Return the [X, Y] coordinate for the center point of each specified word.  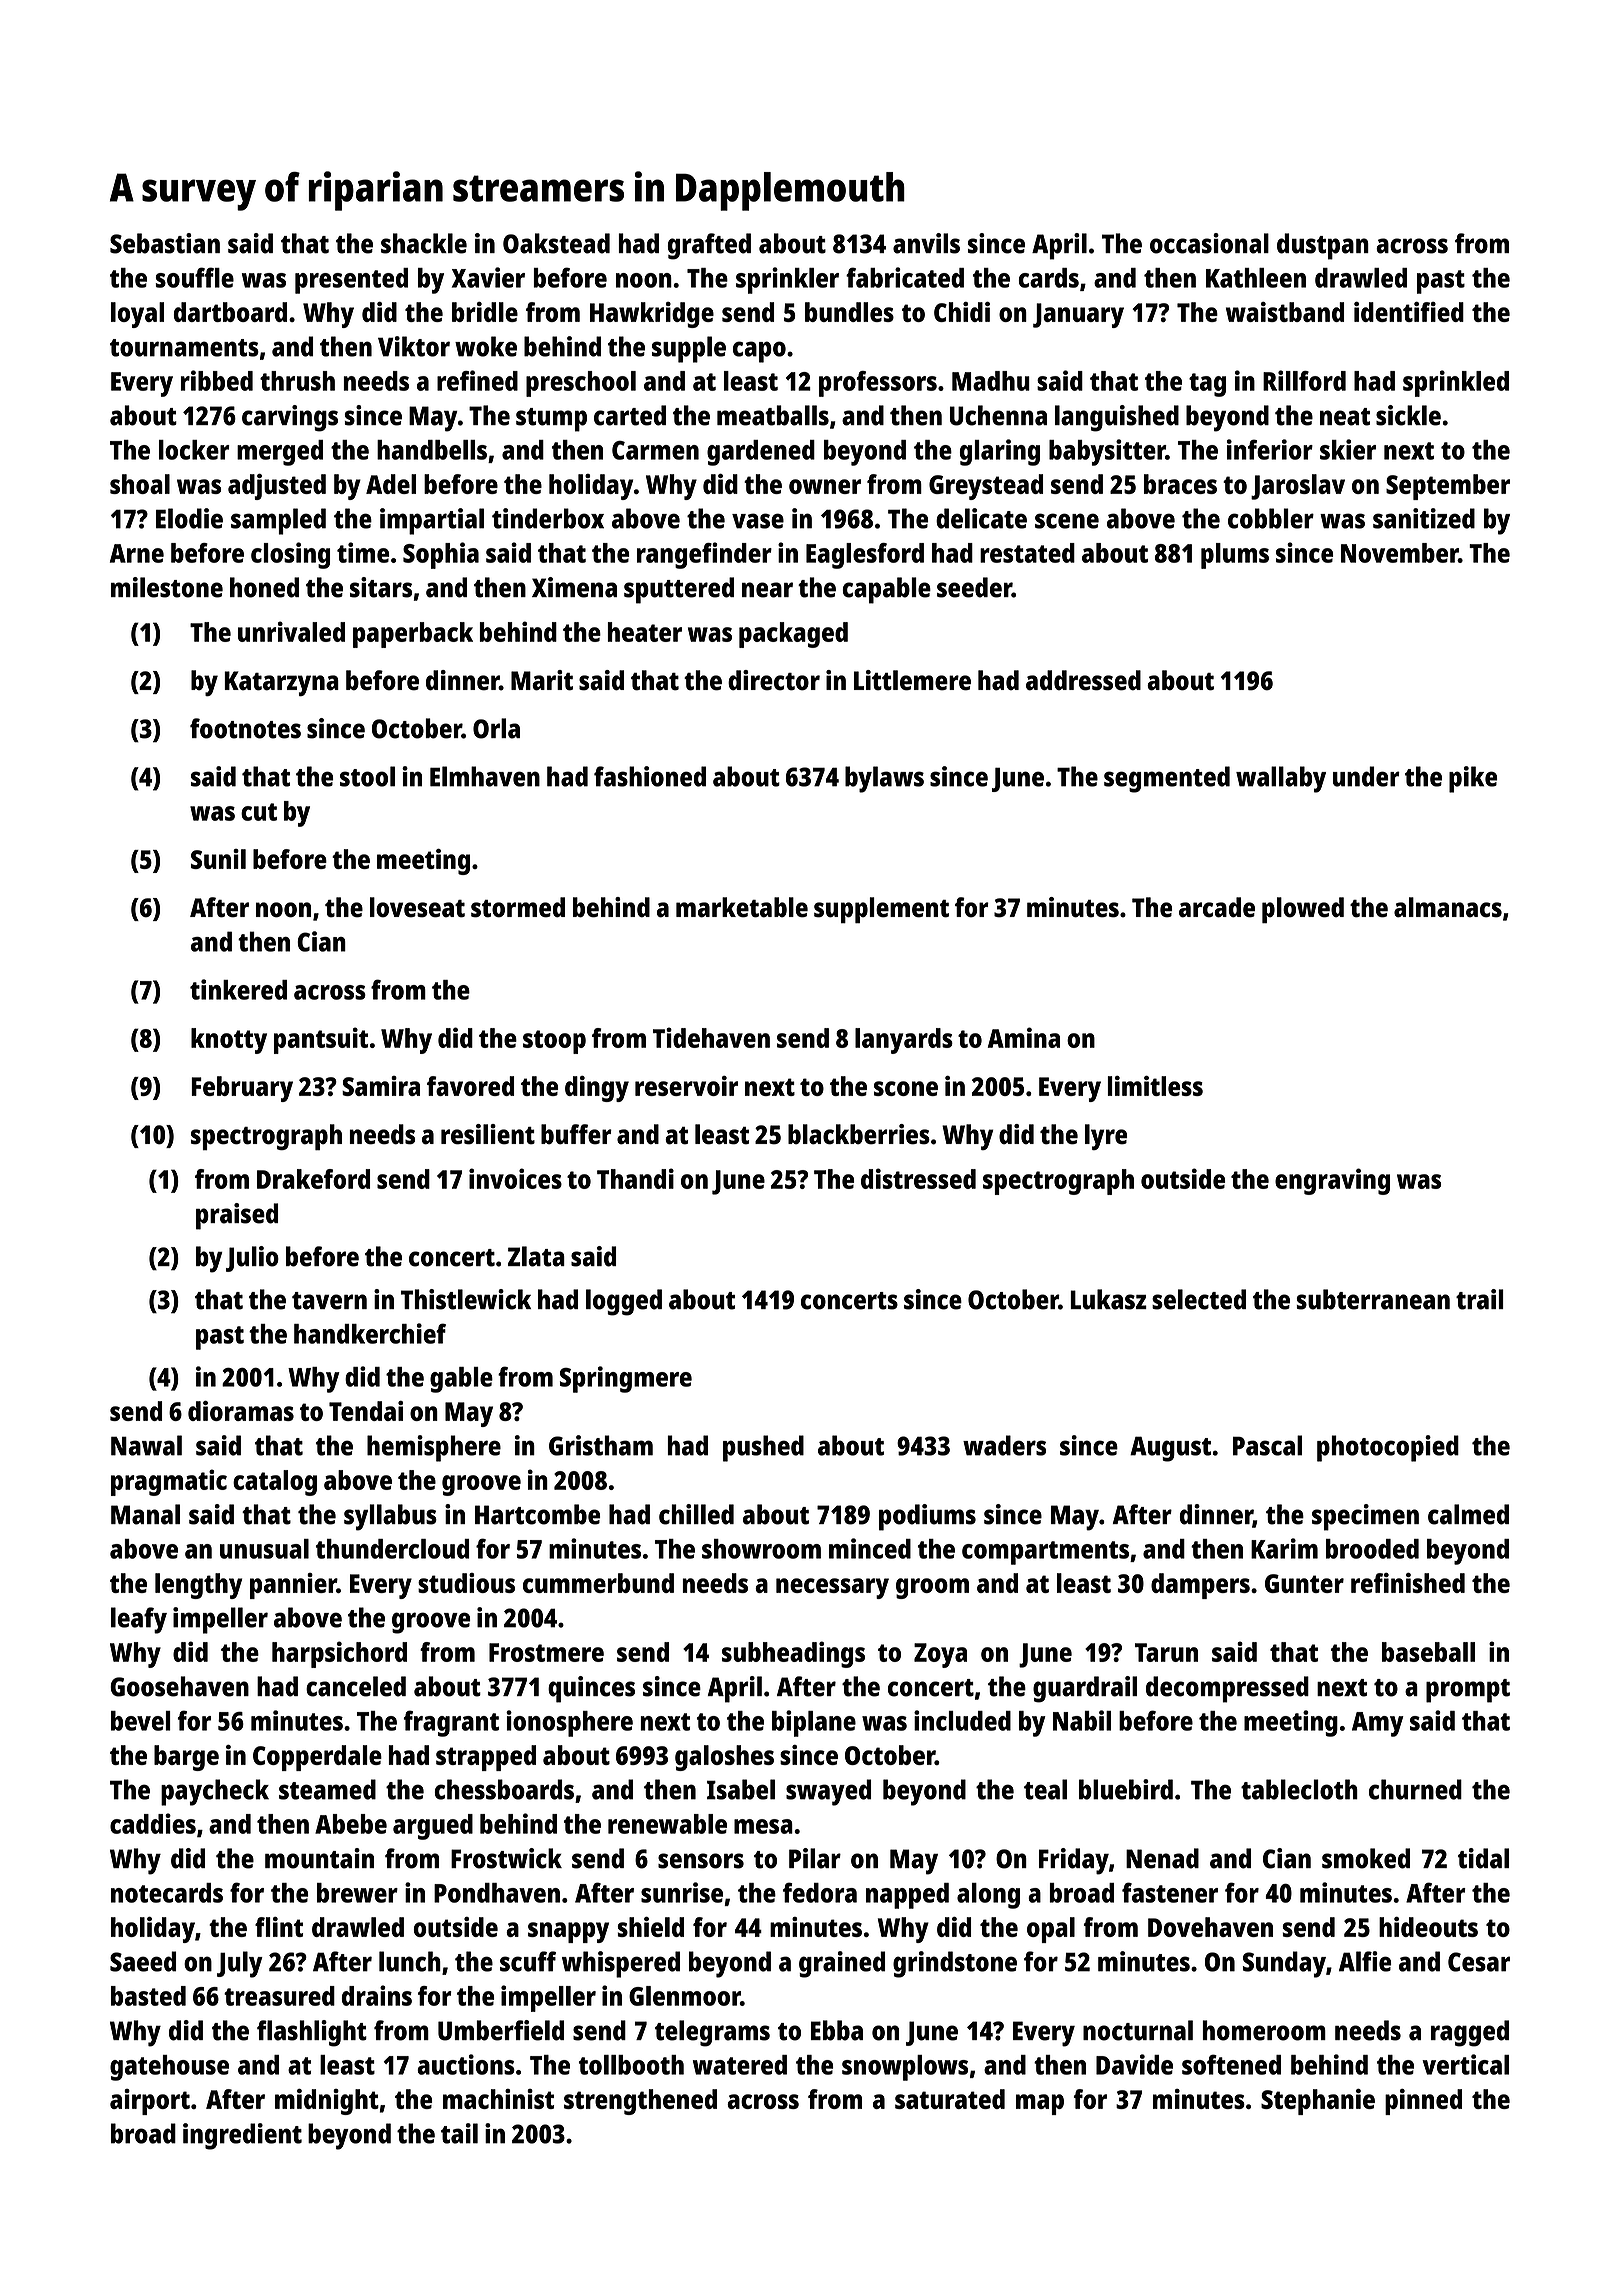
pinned [1423, 2102]
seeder [974, 587]
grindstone [955, 1964]
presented [351, 281]
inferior [1270, 449]
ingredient [242, 2136]
